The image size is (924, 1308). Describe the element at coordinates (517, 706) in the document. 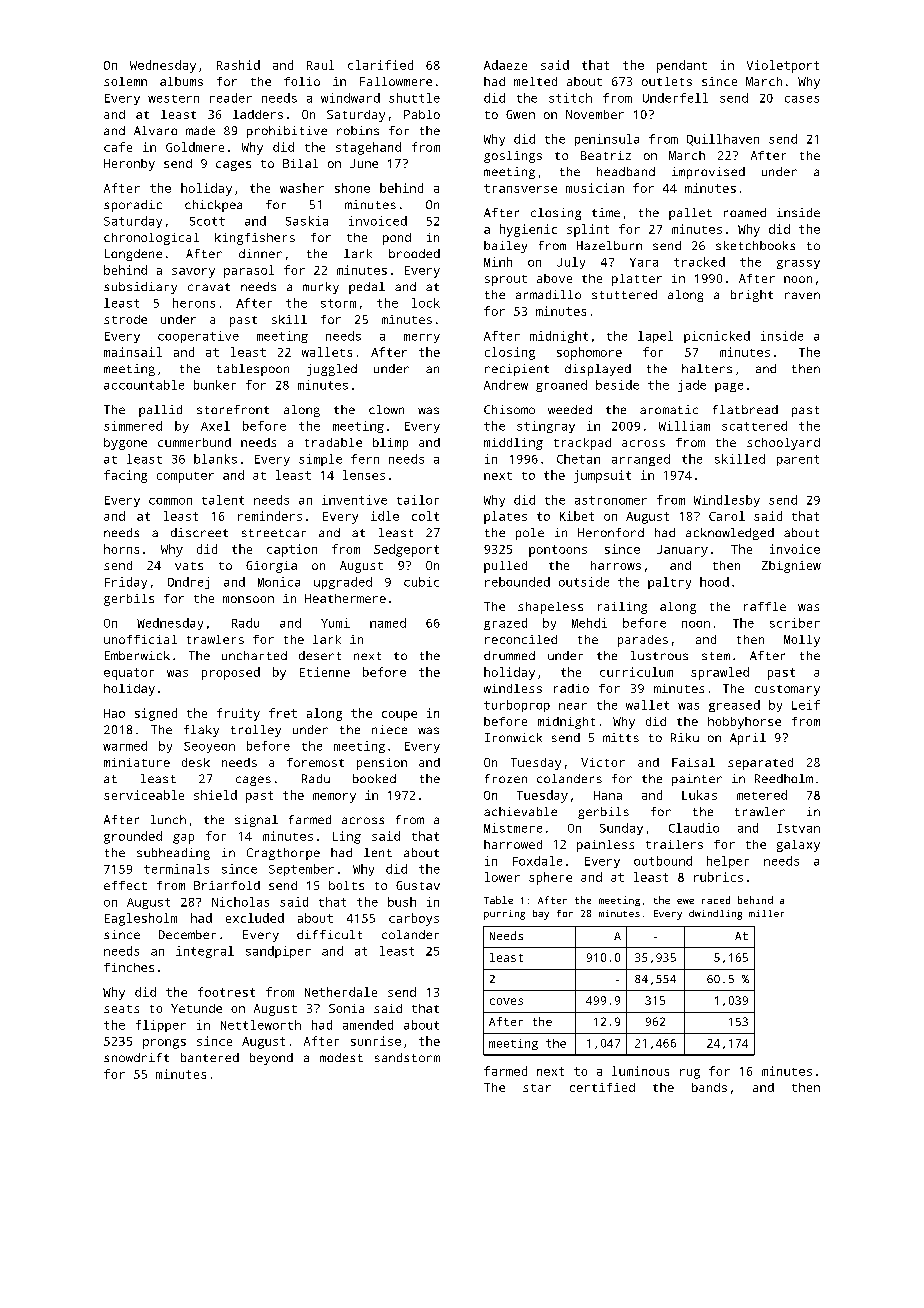

I see `turboprop` at that location.
